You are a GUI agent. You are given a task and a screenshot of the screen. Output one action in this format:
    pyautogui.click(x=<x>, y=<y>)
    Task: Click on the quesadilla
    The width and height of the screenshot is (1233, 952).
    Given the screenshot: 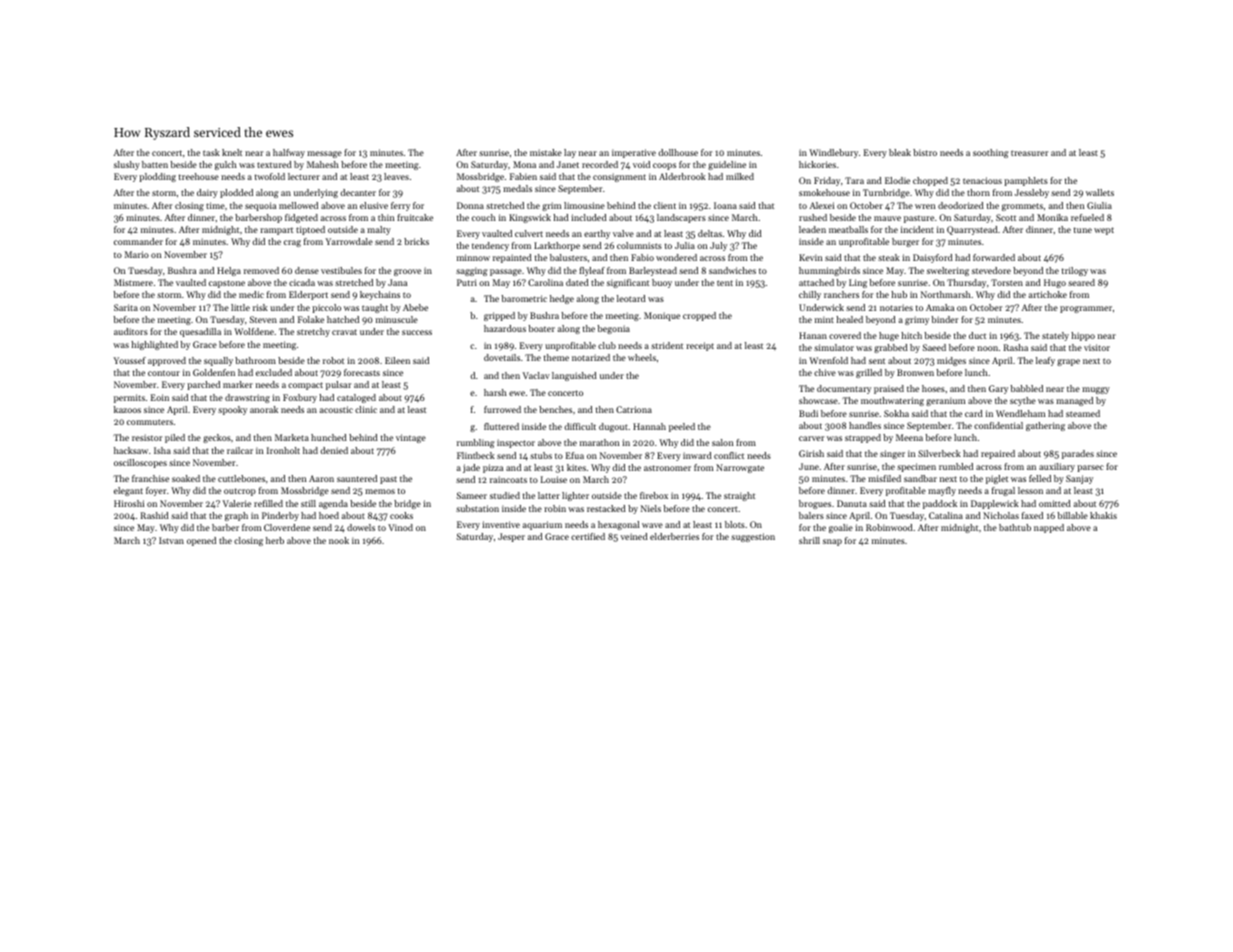 What is the action you would take?
    pyautogui.click(x=200, y=332)
